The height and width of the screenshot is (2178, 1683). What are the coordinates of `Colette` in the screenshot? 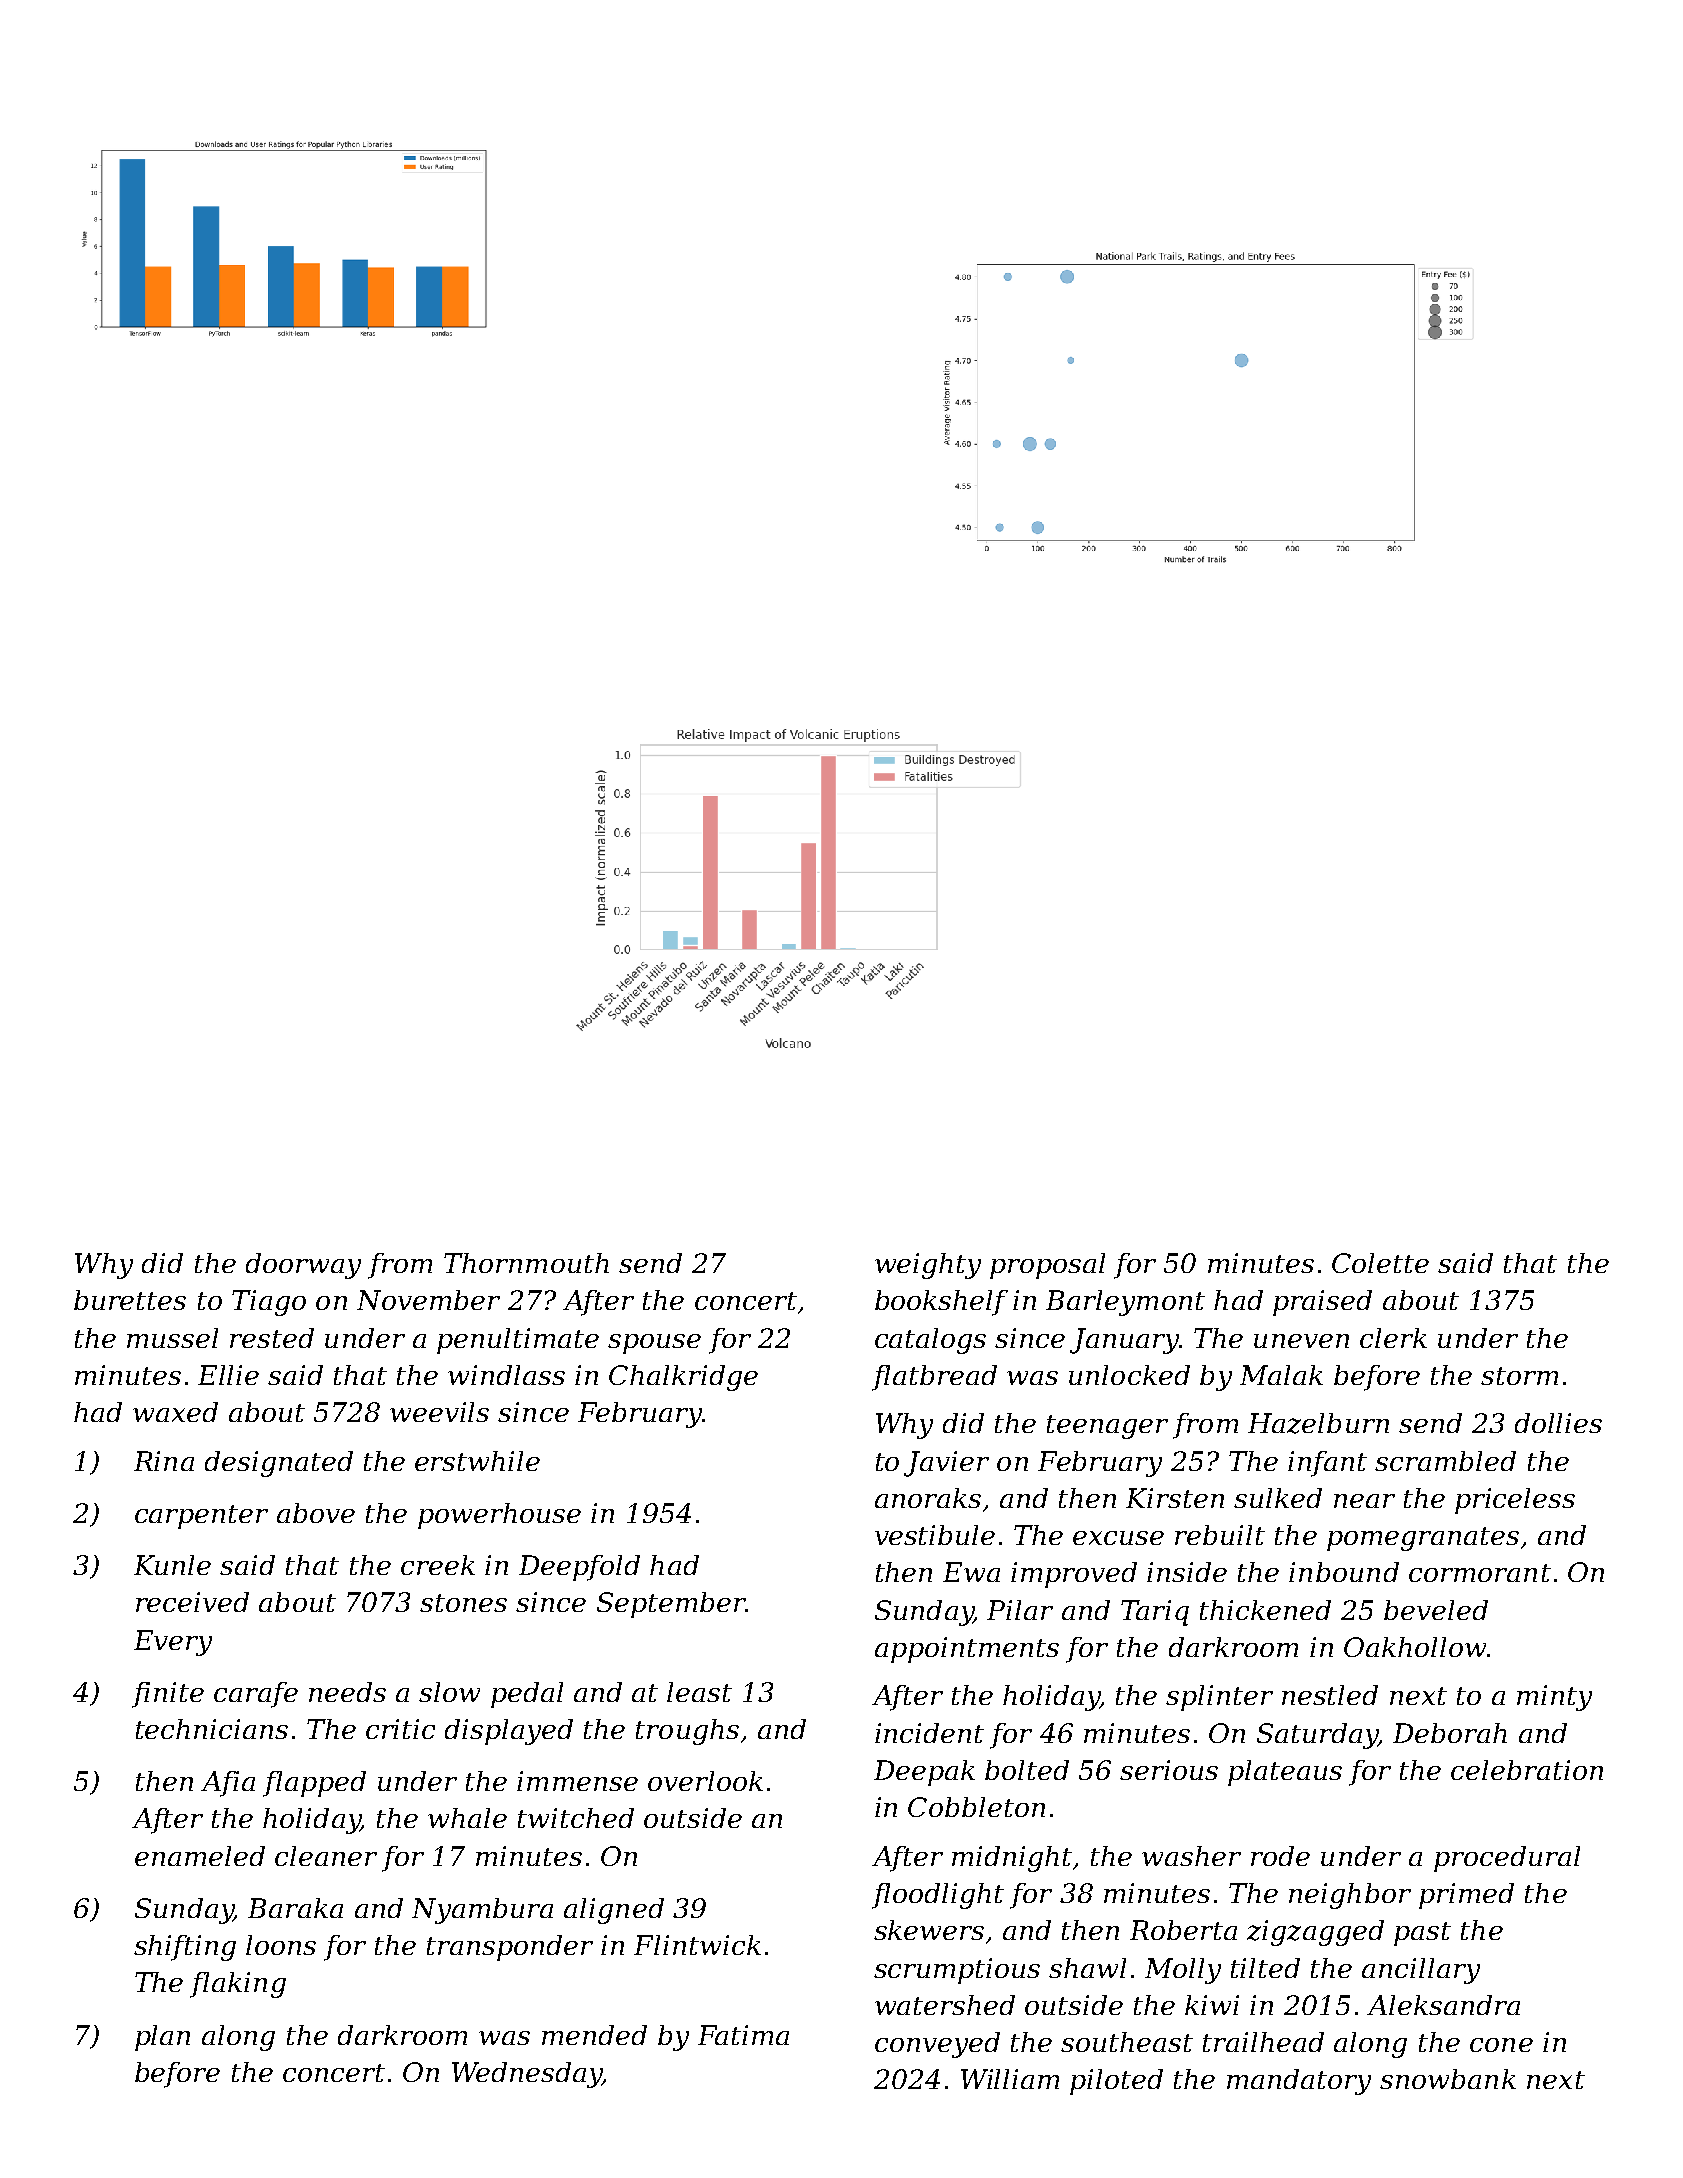 It's located at (1380, 1263).
